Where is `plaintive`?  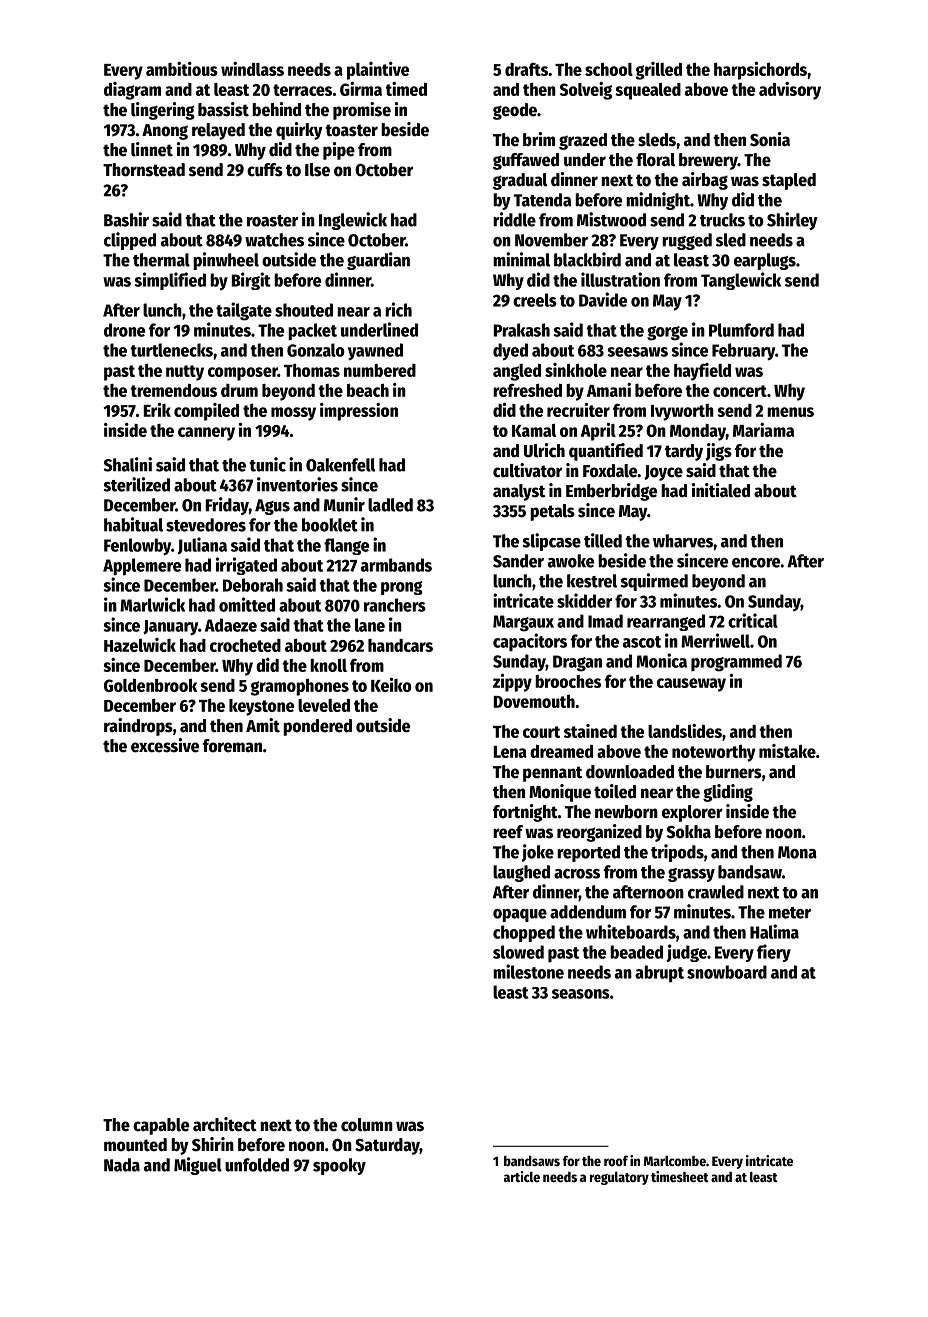
plaintive is located at coordinates (378, 71).
